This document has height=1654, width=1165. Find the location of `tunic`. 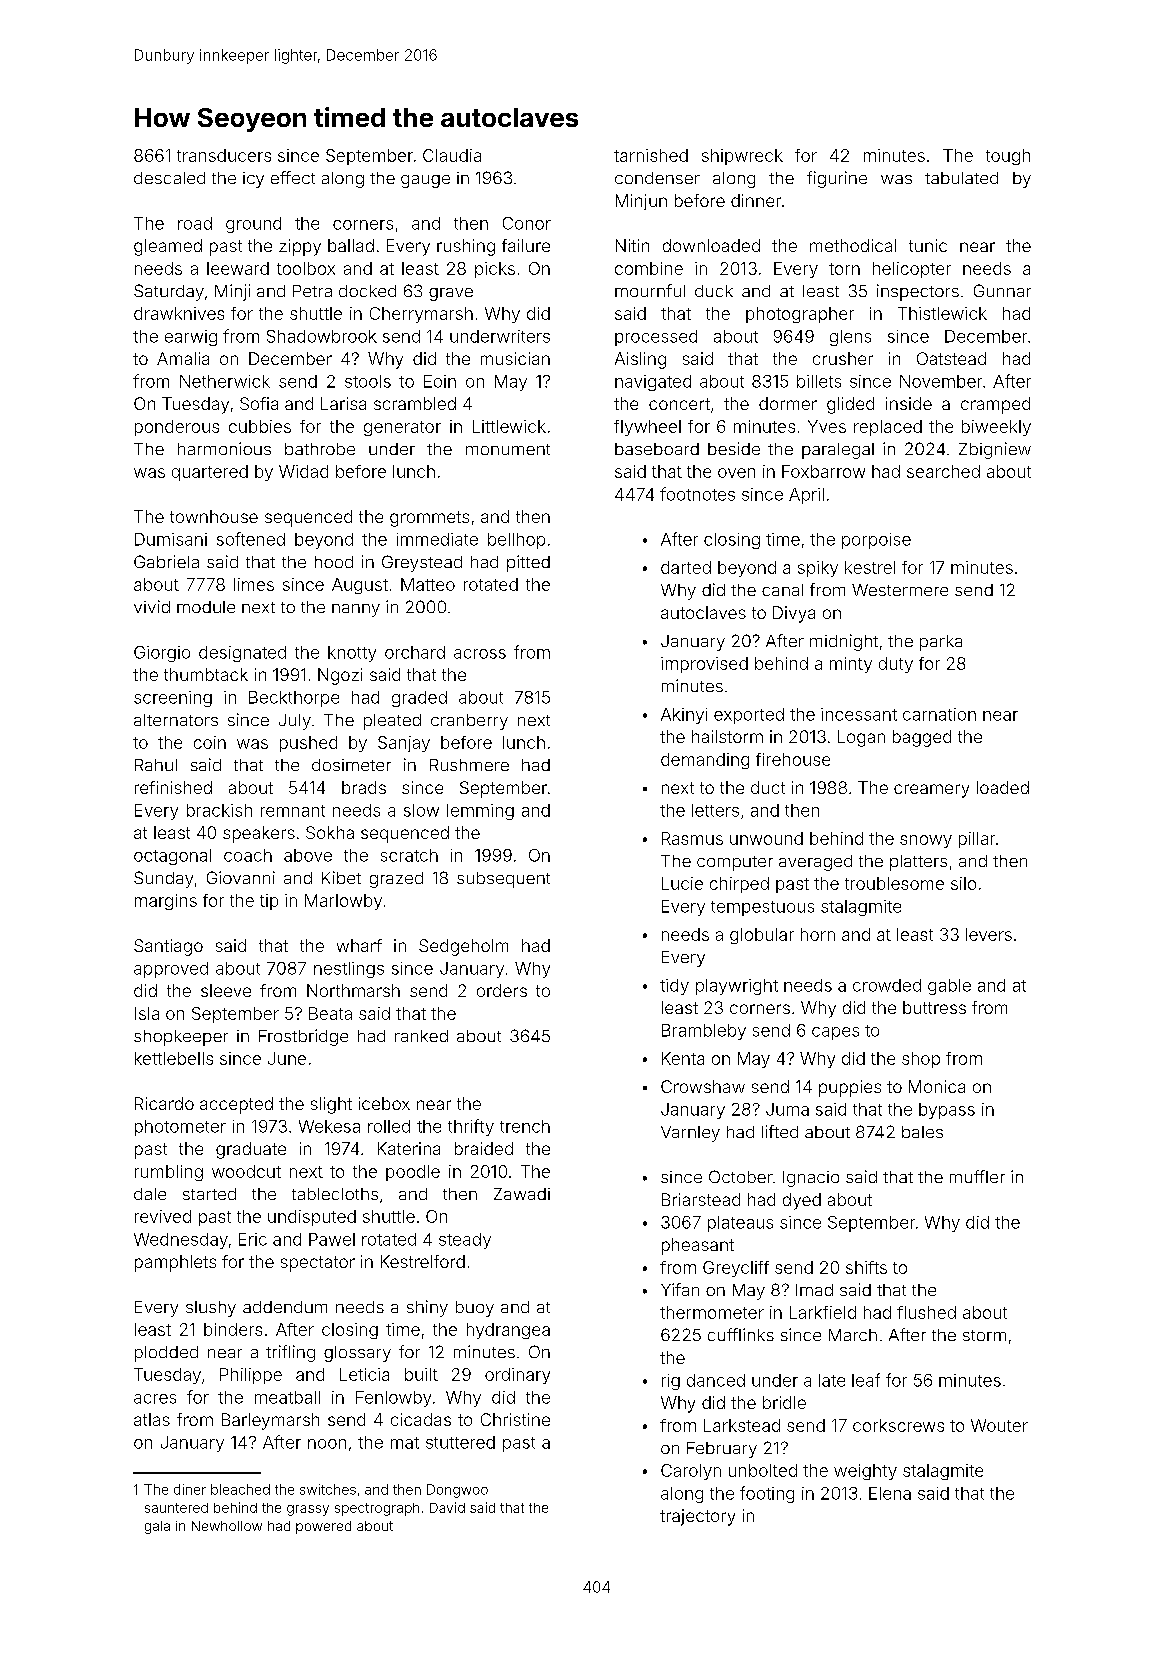

tunic is located at coordinates (928, 245).
